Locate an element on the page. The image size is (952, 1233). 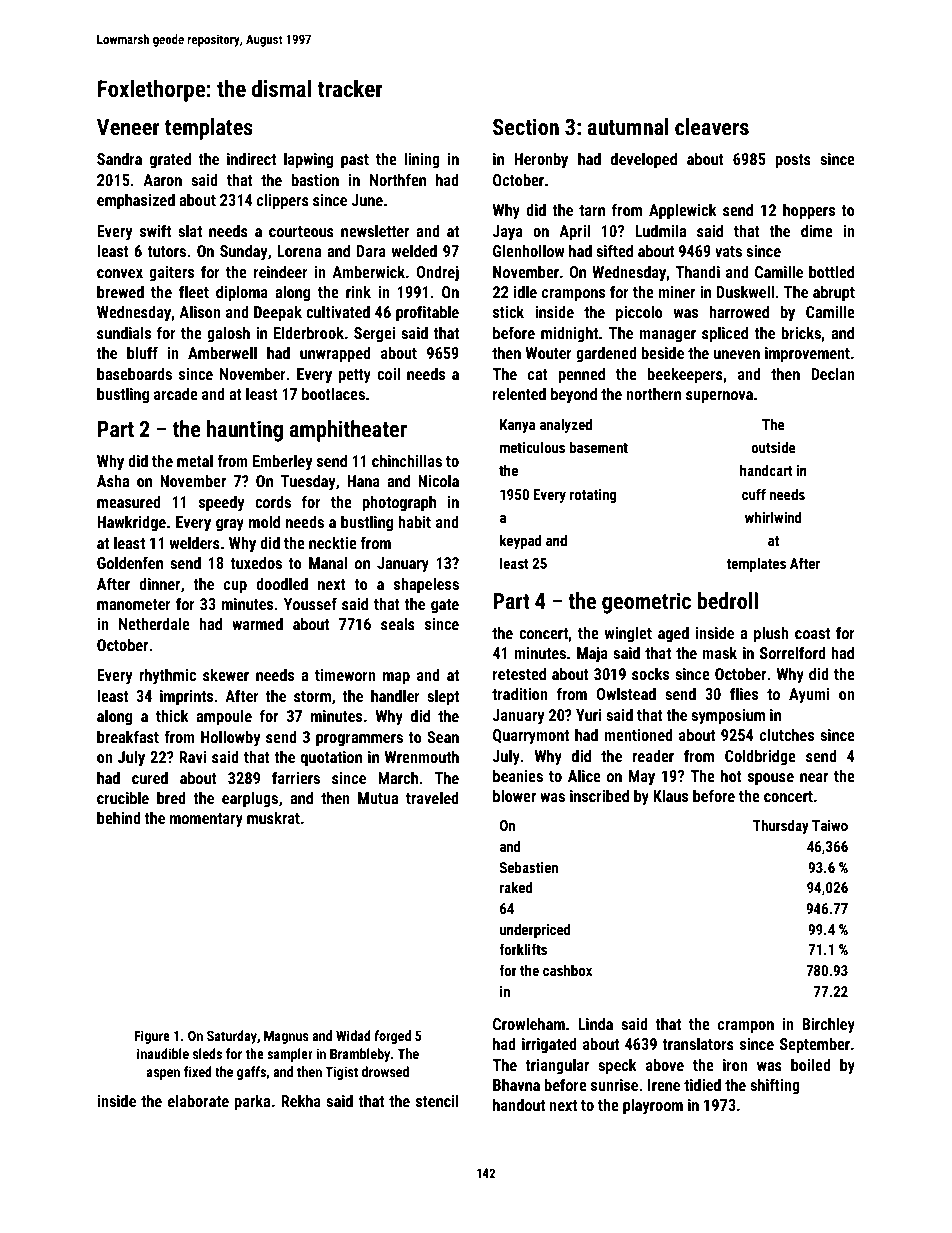
whirlwind is located at coordinates (773, 517).
